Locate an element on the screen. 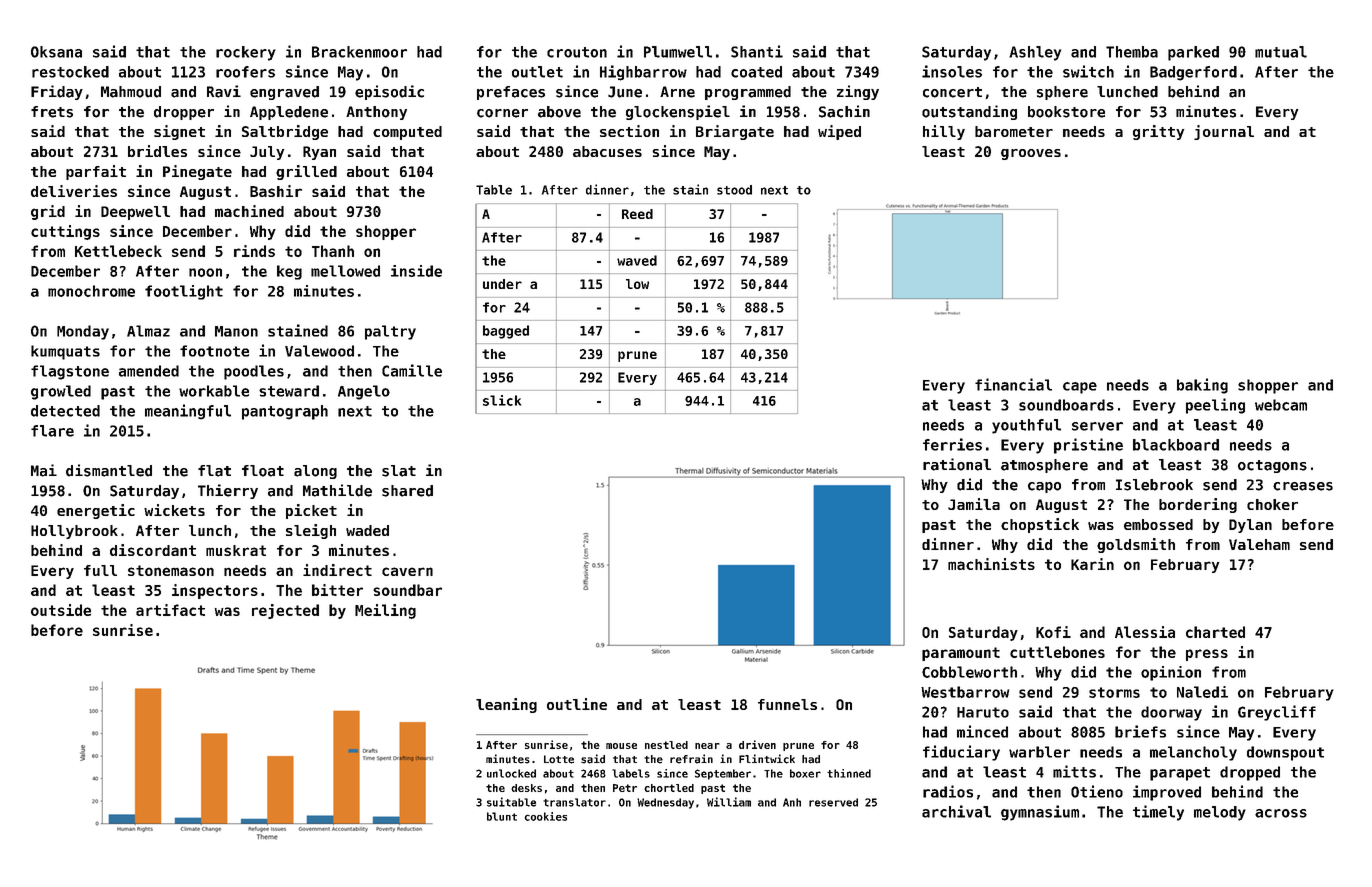  blunt is located at coordinates (502, 816).
